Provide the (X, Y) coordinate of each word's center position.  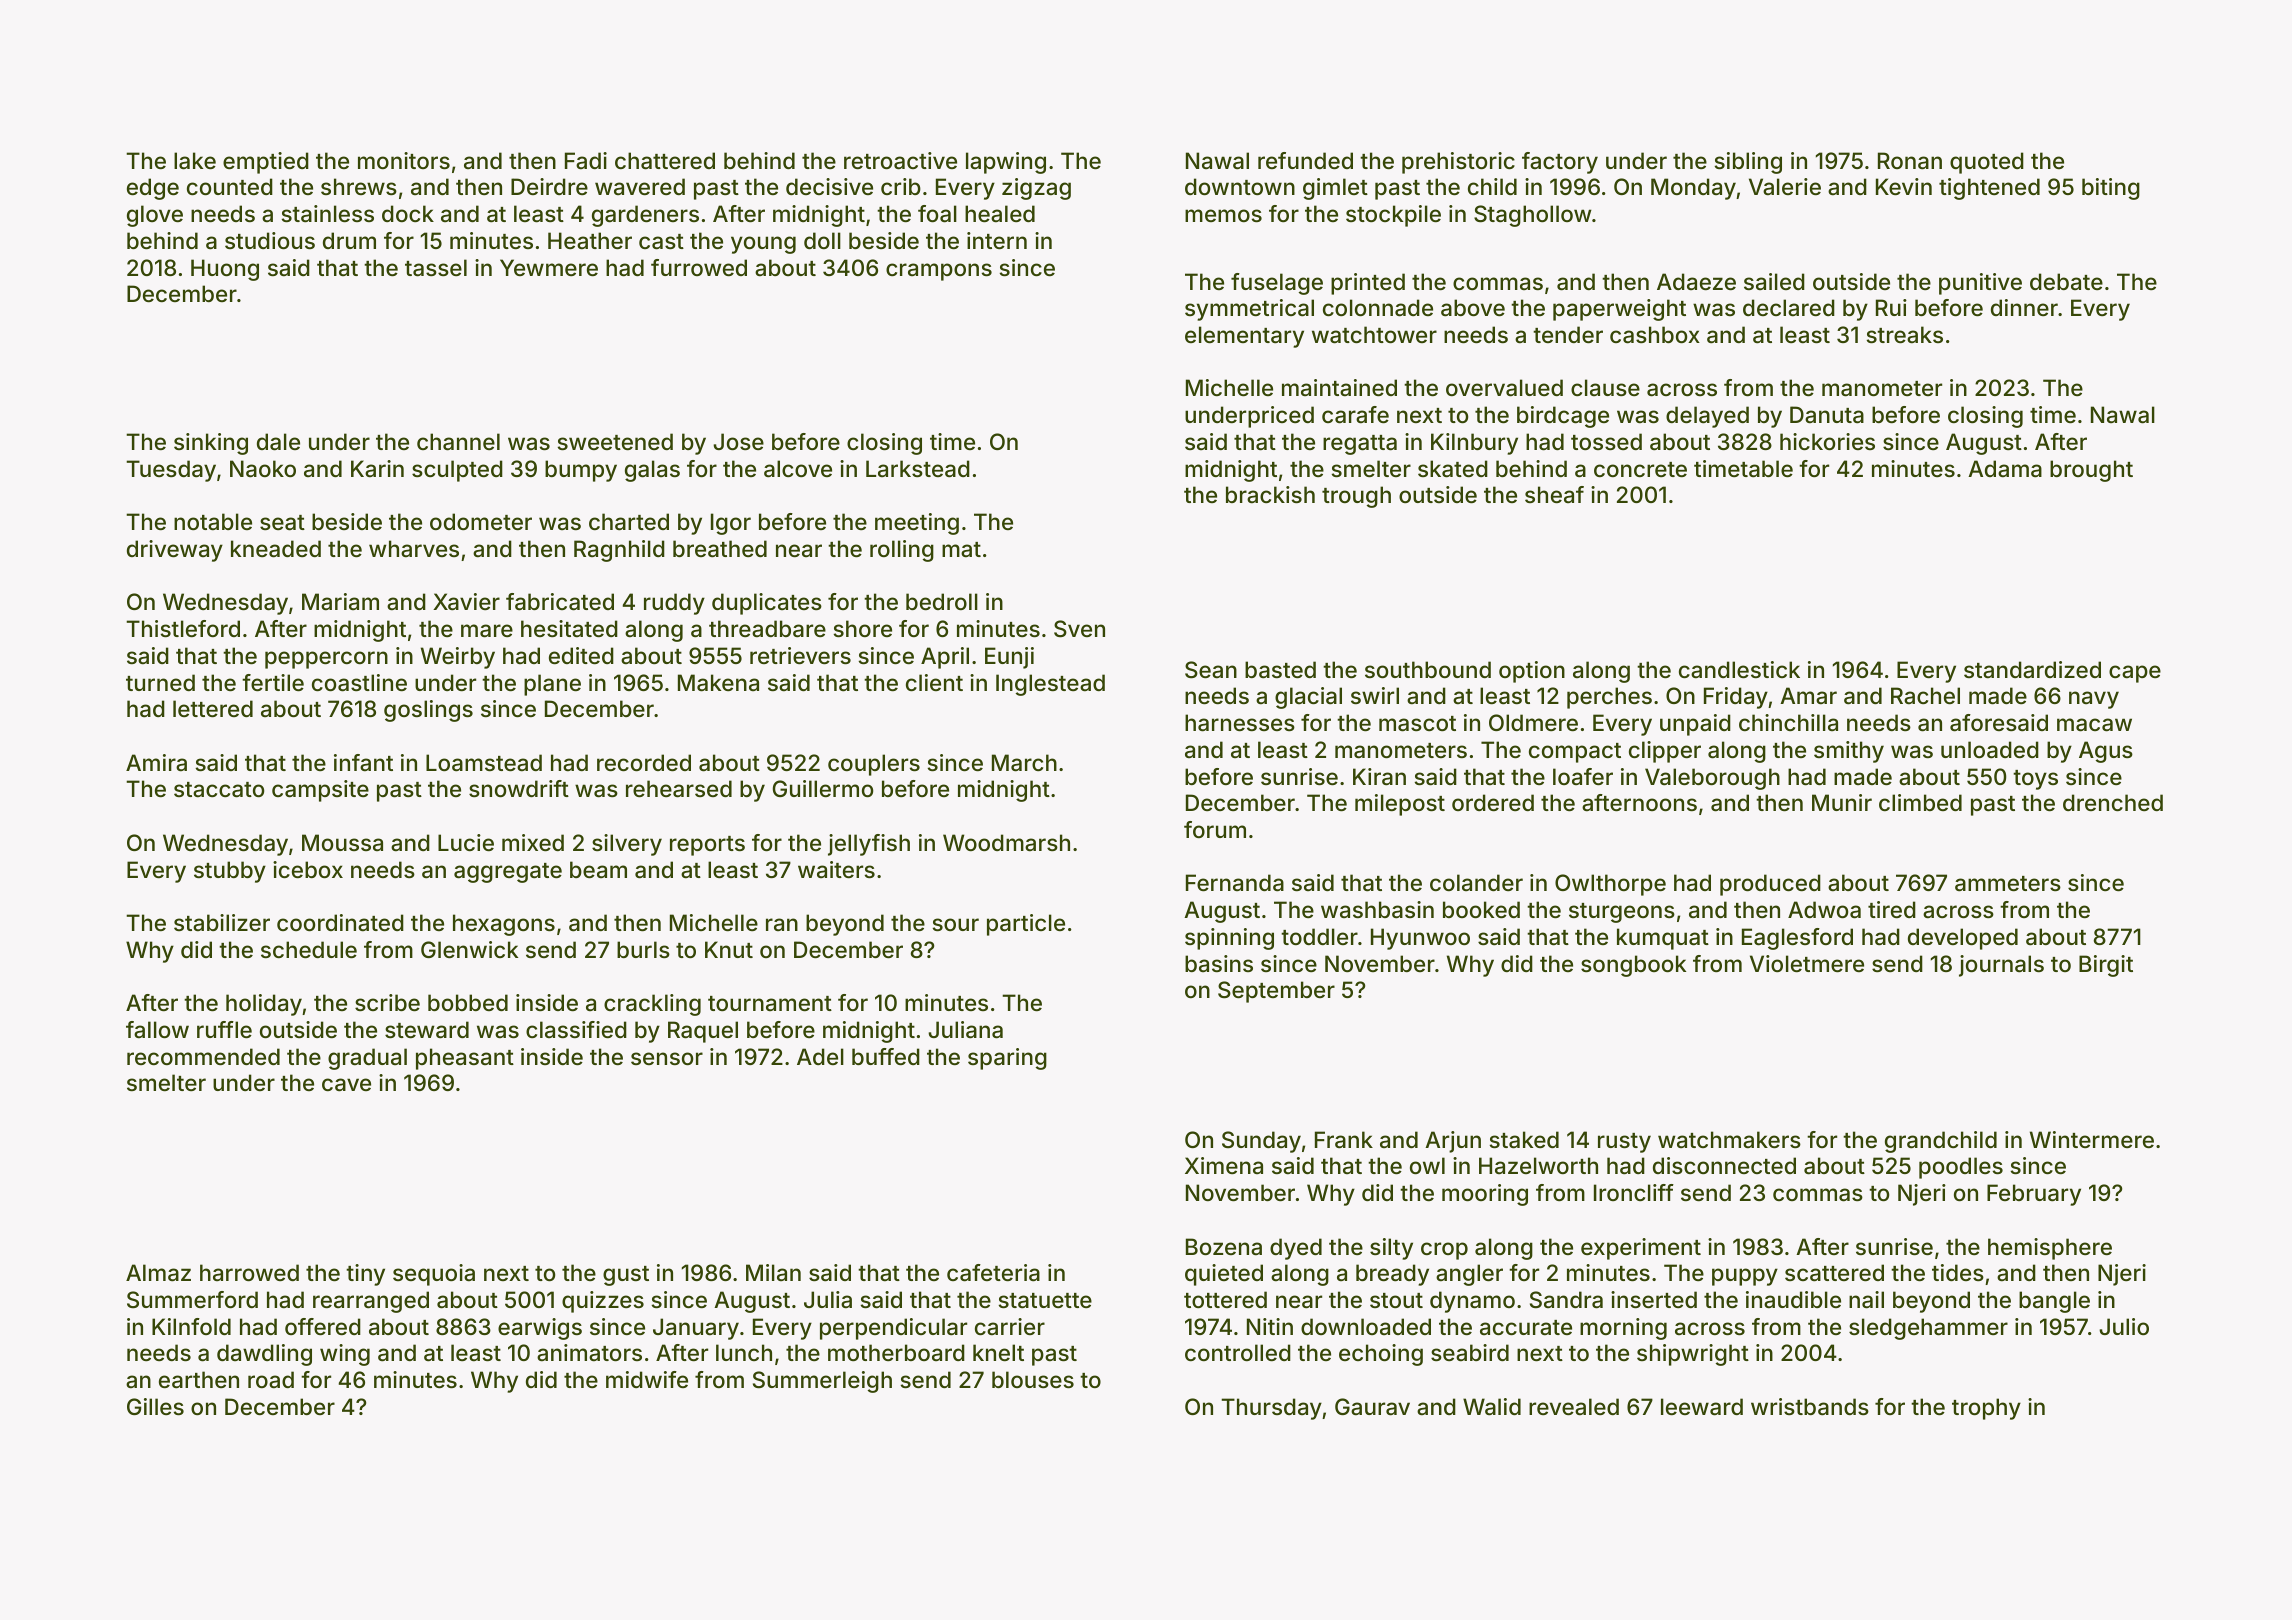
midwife (647, 1379)
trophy (1986, 1409)
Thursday (1271, 1409)
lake (195, 161)
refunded (1305, 160)
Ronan (1910, 161)
